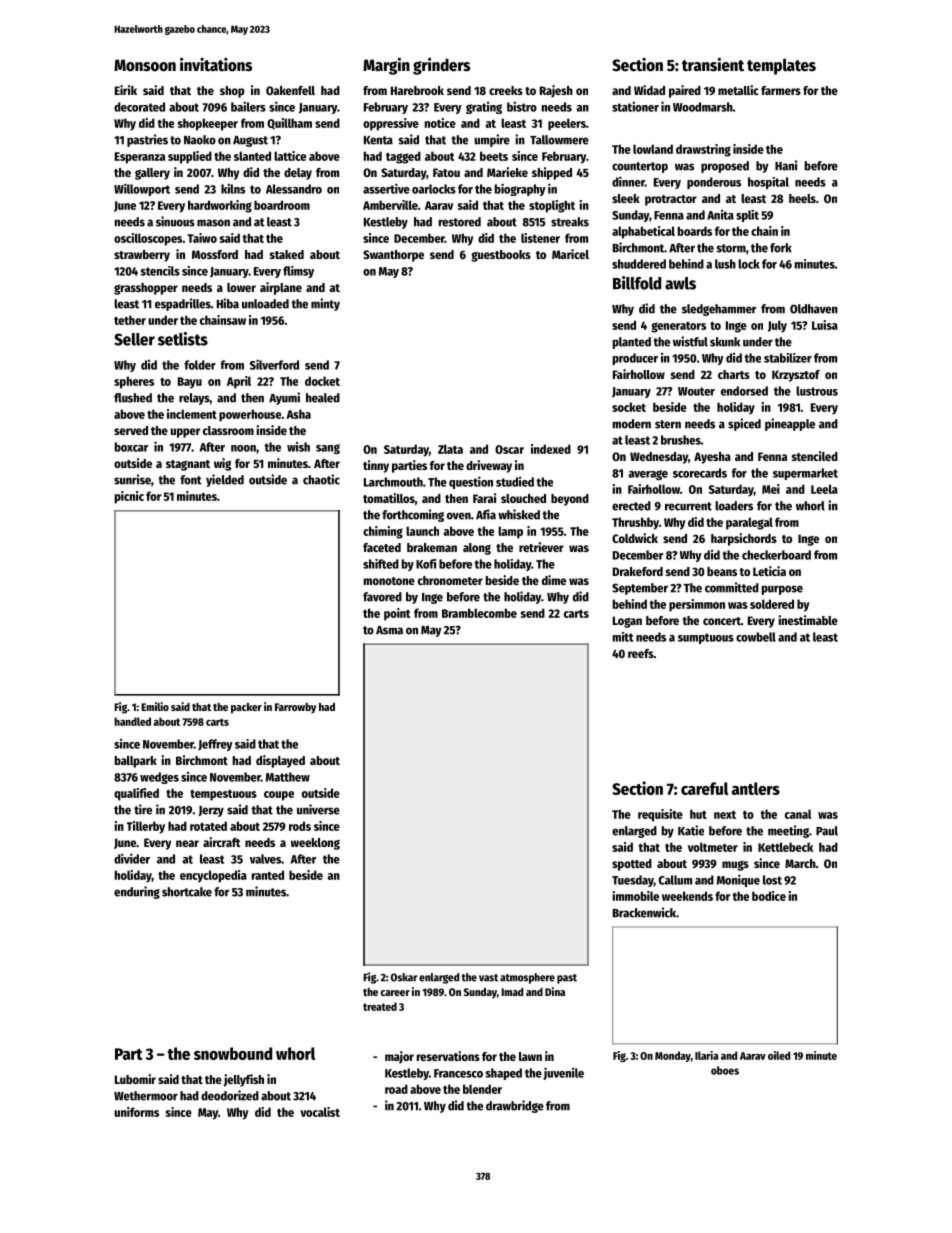 The width and height of the screenshot is (952, 1233). What do you see at coordinates (808, 620) in the screenshot?
I see `inestimable` at bounding box center [808, 620].
